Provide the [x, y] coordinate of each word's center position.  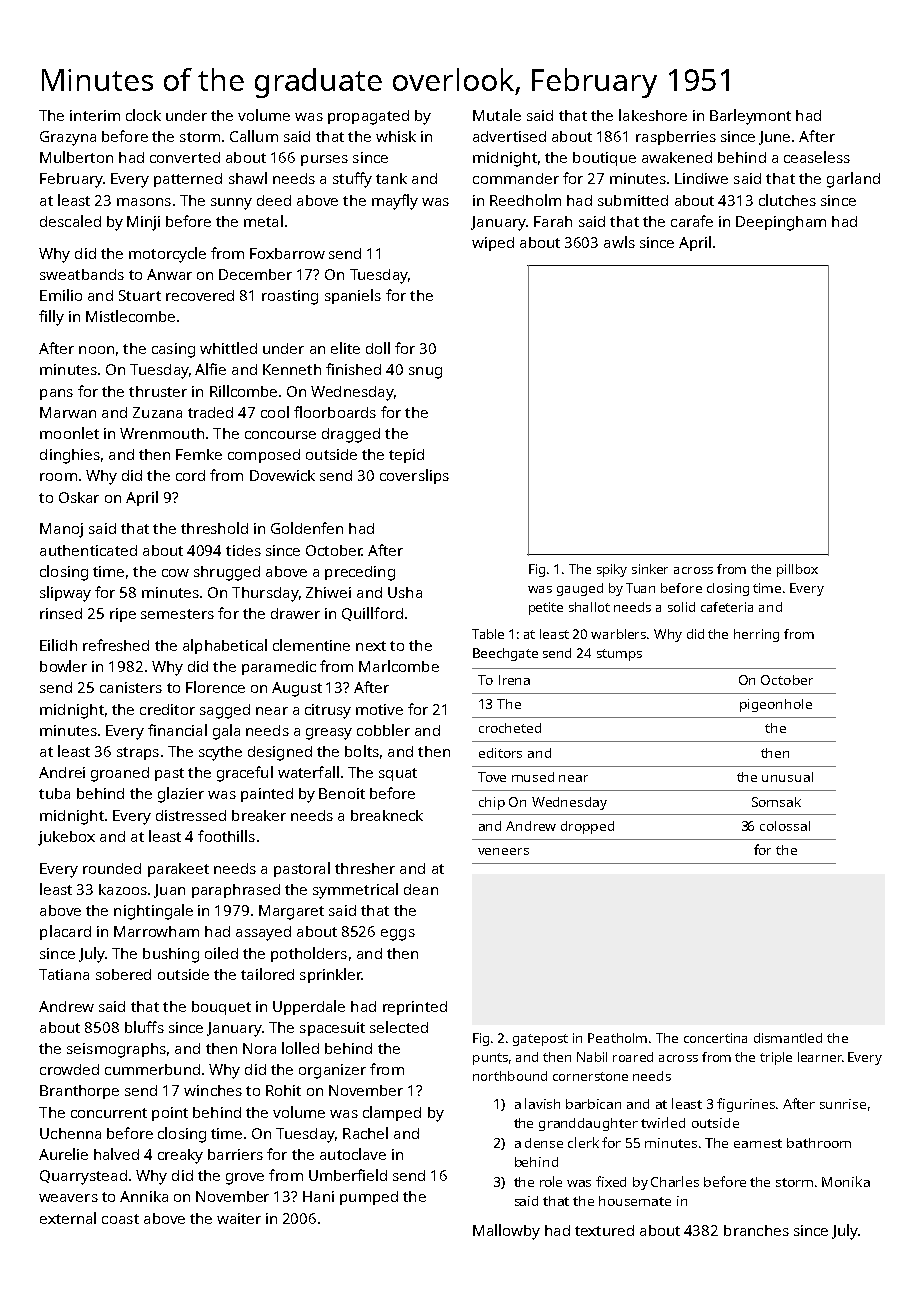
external [68, 1218]
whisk [396, 136]
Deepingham [781, 223]
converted [185, 157]
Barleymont [750, 117]
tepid [406, 456]
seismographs [116, 1050]
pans [56, 394]
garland [853, 180]
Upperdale [309, 1007]
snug [425, 373]
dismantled [788, 1038]
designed [280, 753]
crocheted [510, 728]
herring [756, 635]
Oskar [79, 497]
